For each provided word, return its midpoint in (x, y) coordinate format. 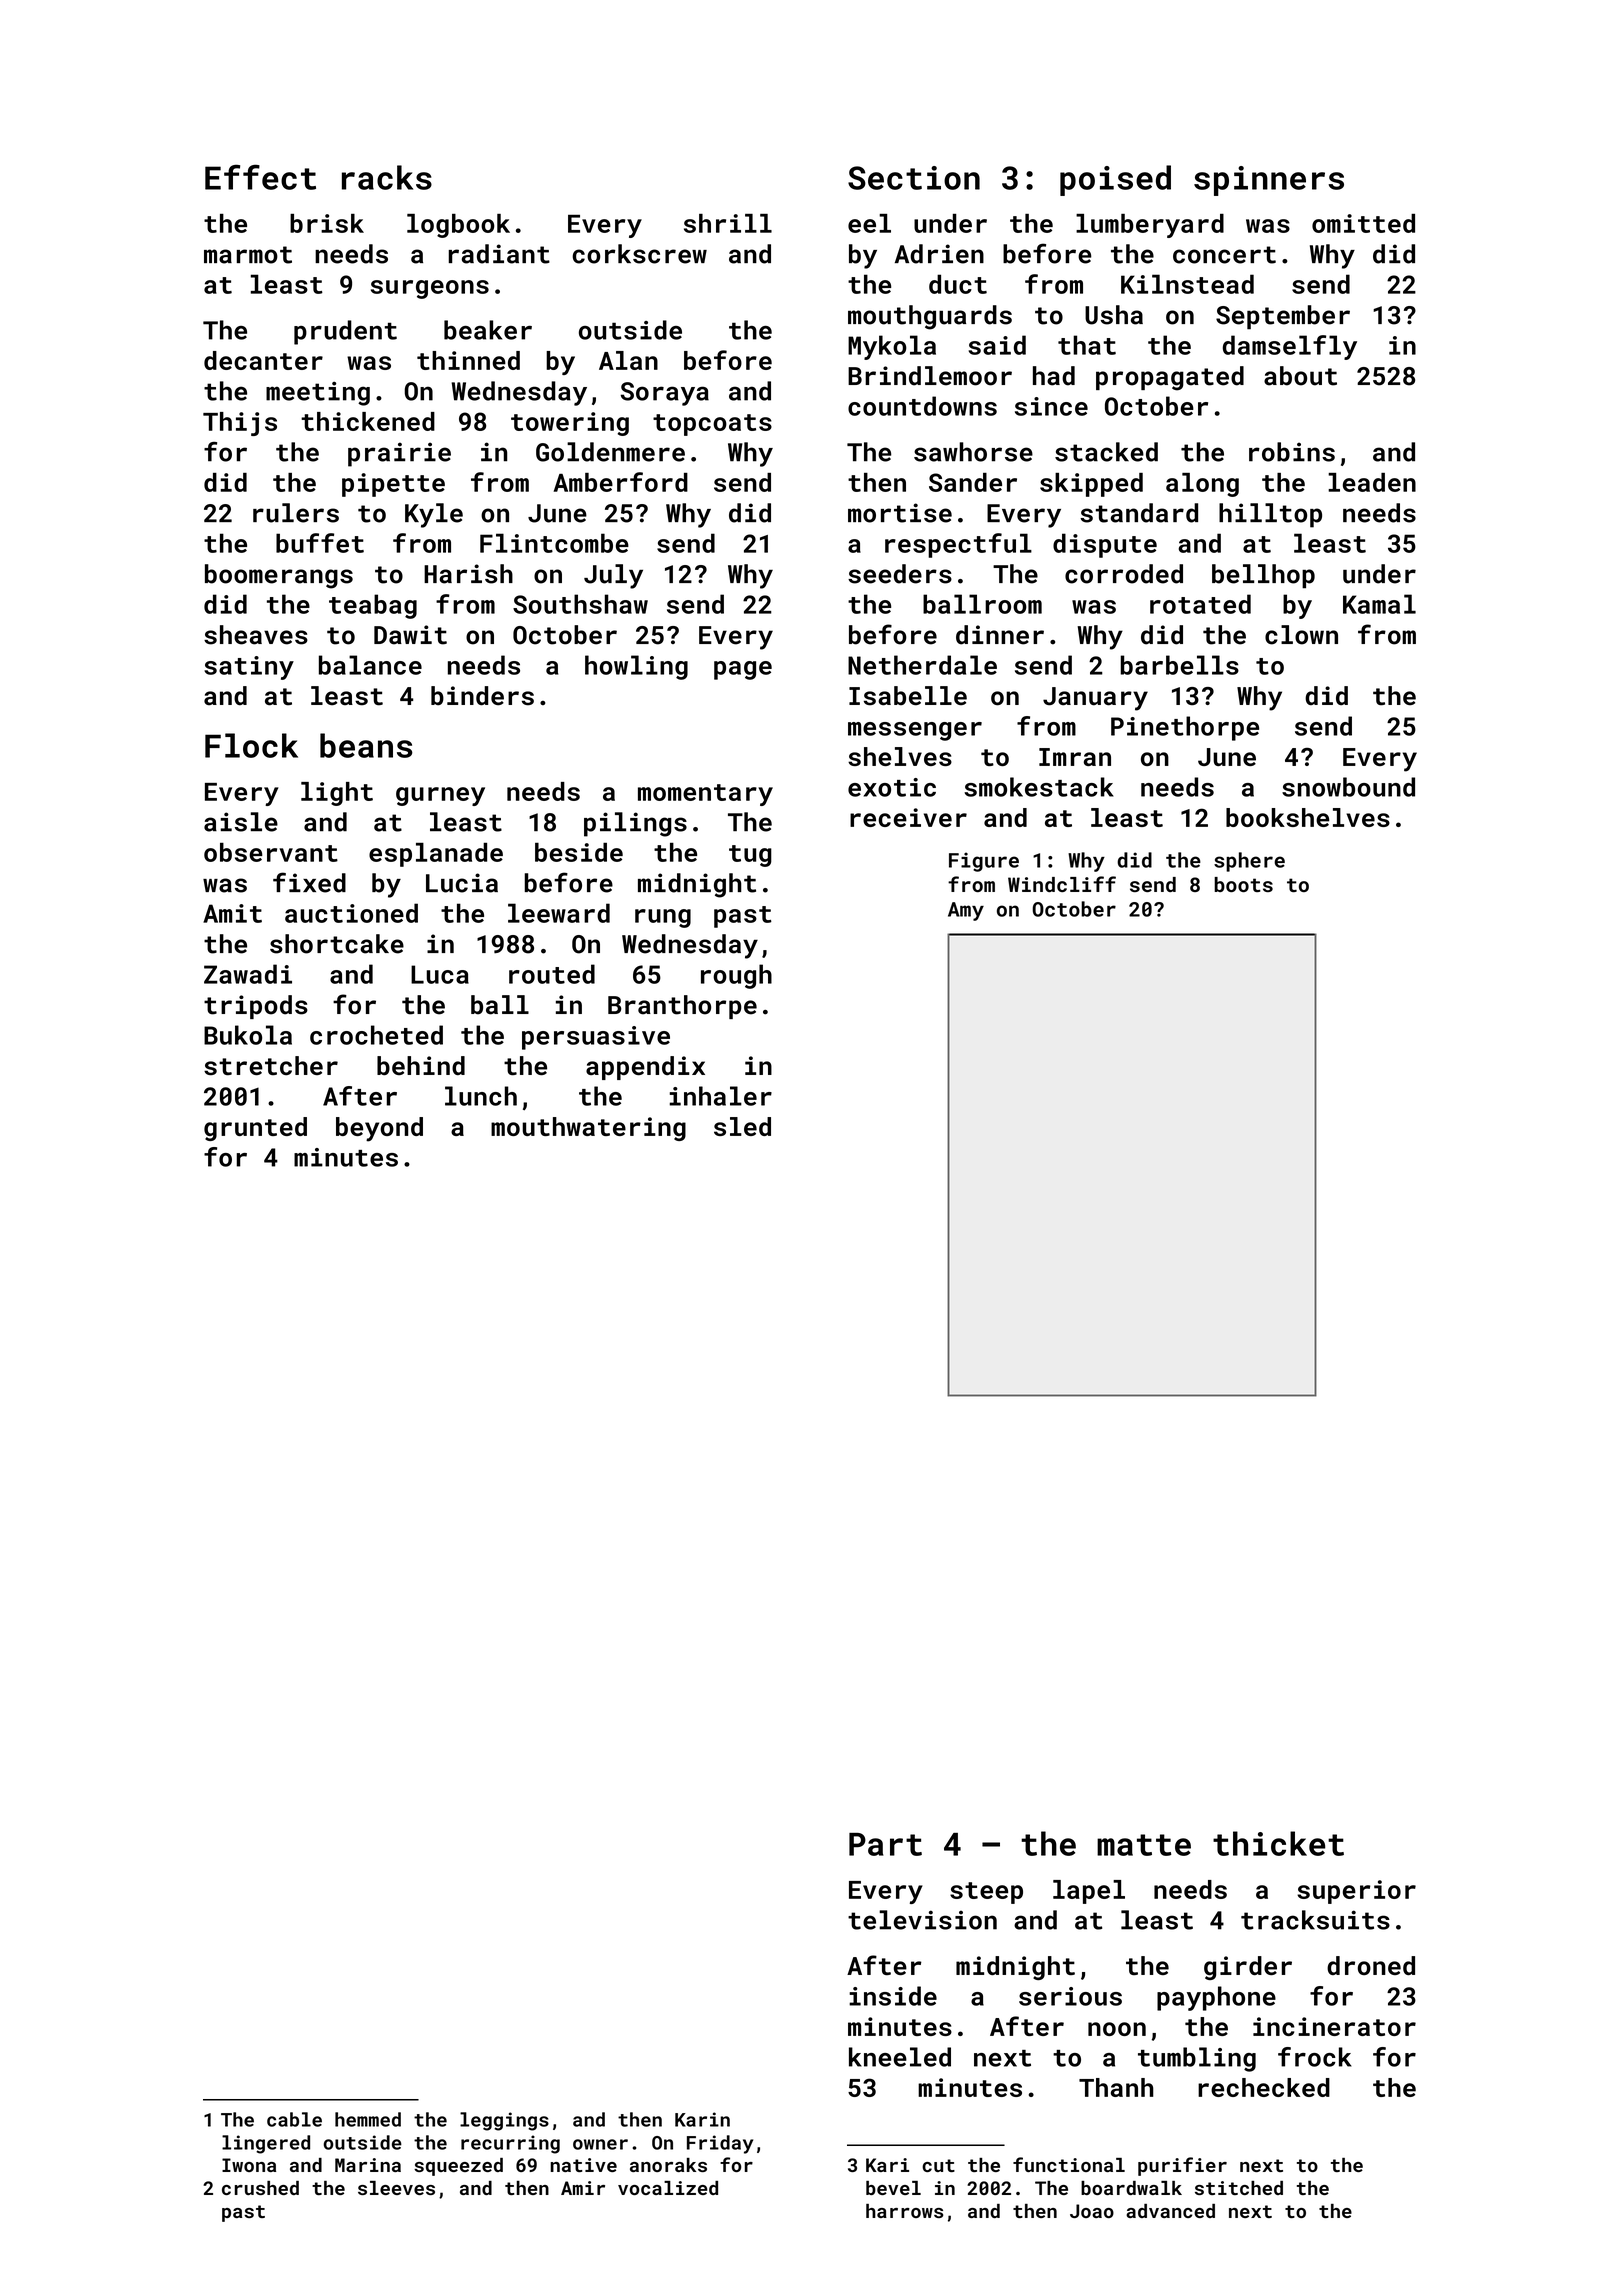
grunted (255, 1129)
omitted (1363, 223)
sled (742, 1126)
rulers (296, 513)
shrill (728, 223)
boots (1243, 884)
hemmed (368, 2119)
